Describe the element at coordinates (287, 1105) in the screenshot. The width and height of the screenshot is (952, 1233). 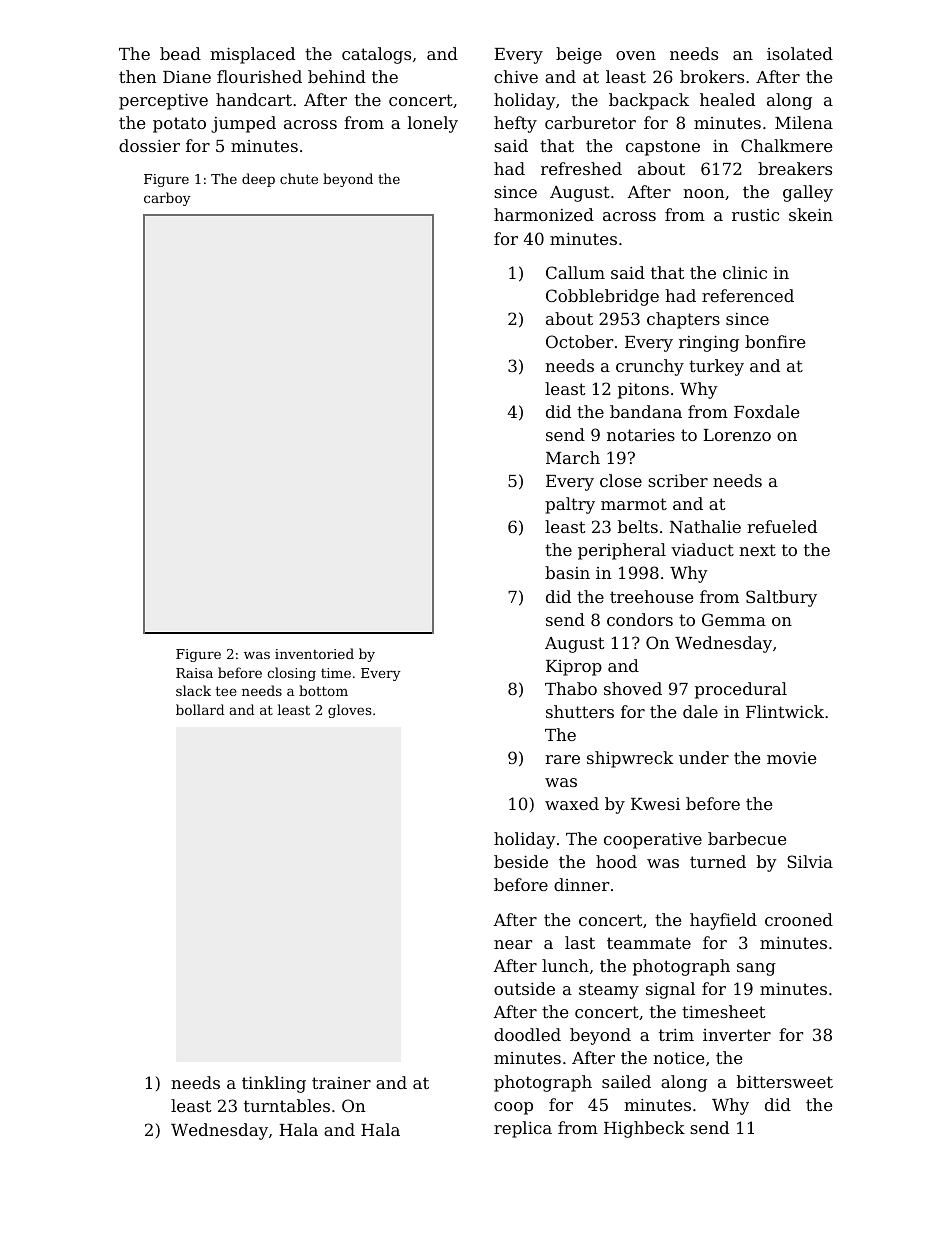
I see `turntables` at that location.
